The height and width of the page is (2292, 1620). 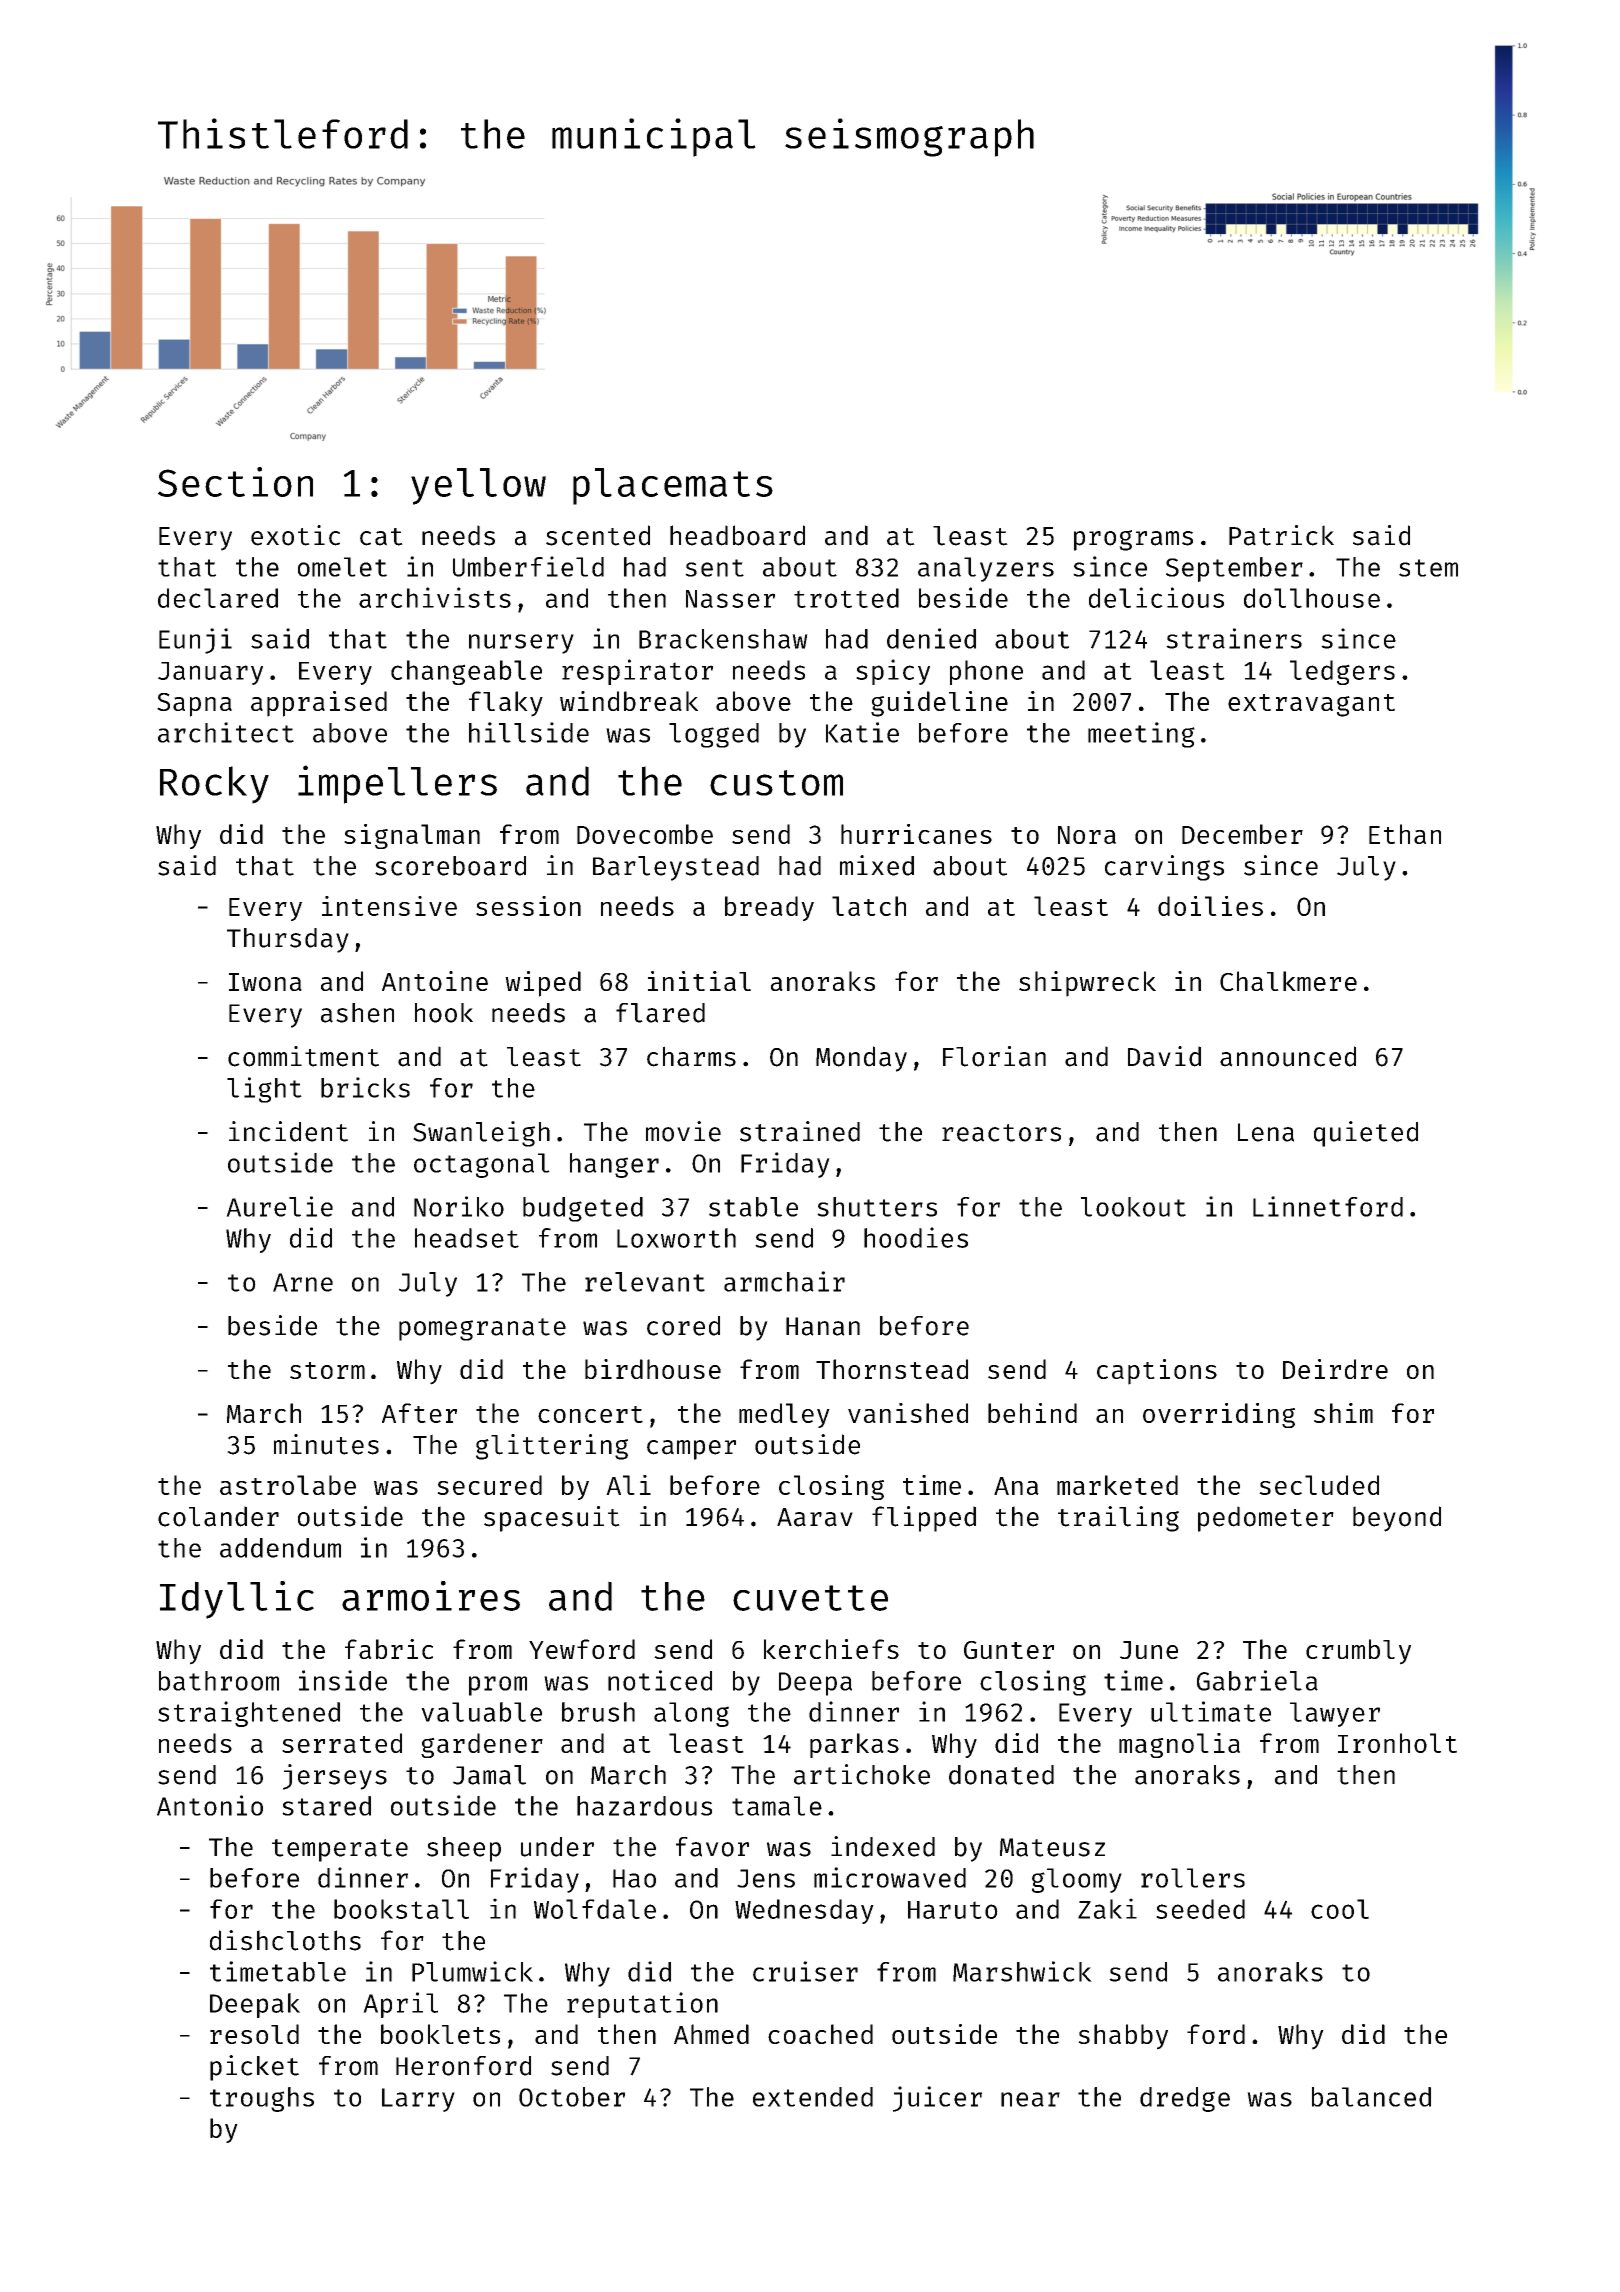 I want to click on pomegranate, so click(x=482, y=1329).
